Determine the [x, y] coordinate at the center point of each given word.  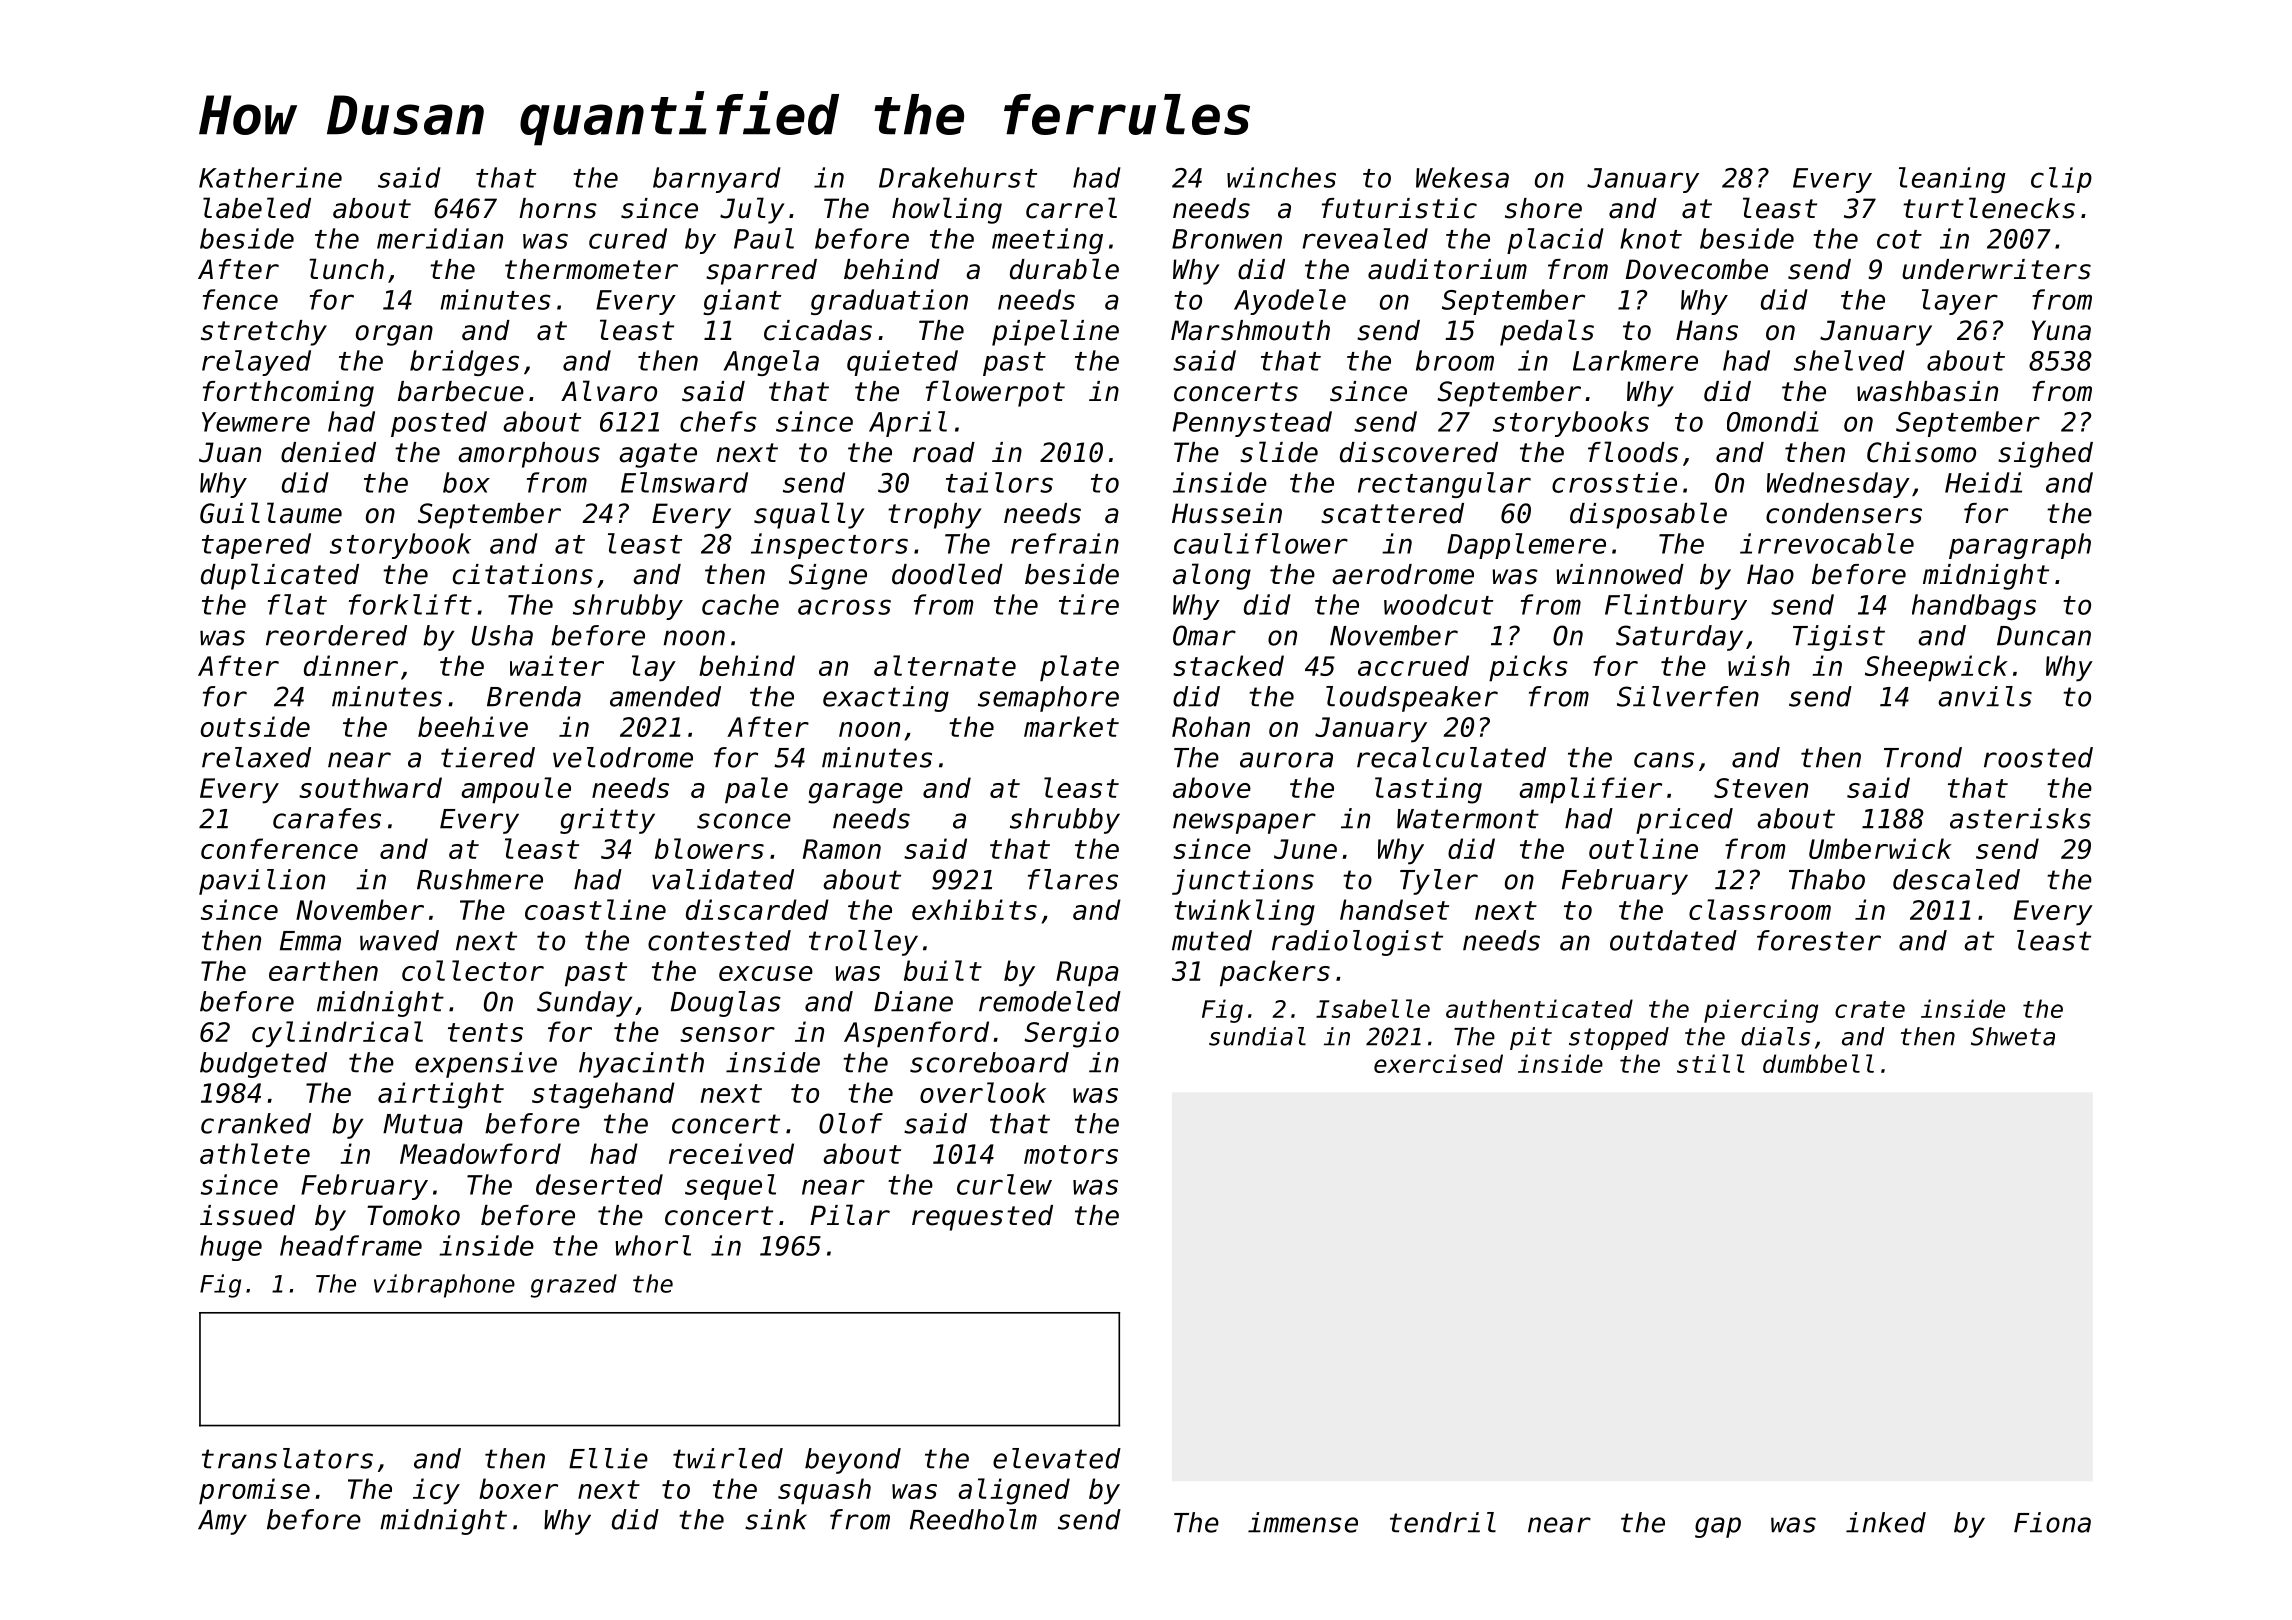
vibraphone [444, 1286]
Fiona [2052, 1522]
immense [1303, 1522]
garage [855, 793]
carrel [1071, 208]
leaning [1952, 180]
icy [436, 1491]
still [1711, 1063]
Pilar [850, 1215]
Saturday [1679, 638]
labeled [257, 208]
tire [1089, 604]
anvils [1985, 696]
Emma [310, 941]
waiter [557, 665]
